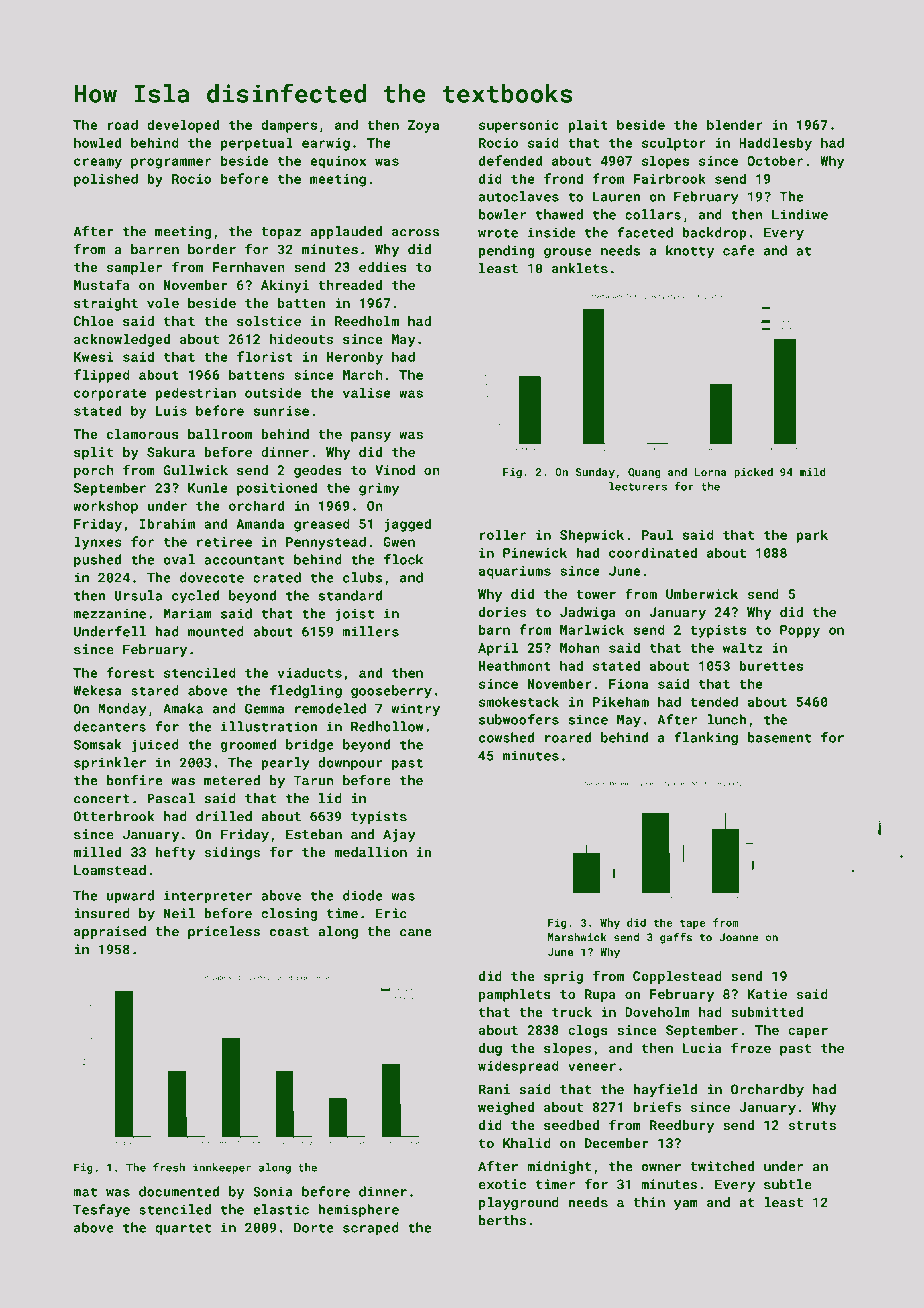 This page has width=924, height=1308. What do you see at coordinates (577, 937) in the page?
I see `Marshwick` at bounding box center [577, 937].
